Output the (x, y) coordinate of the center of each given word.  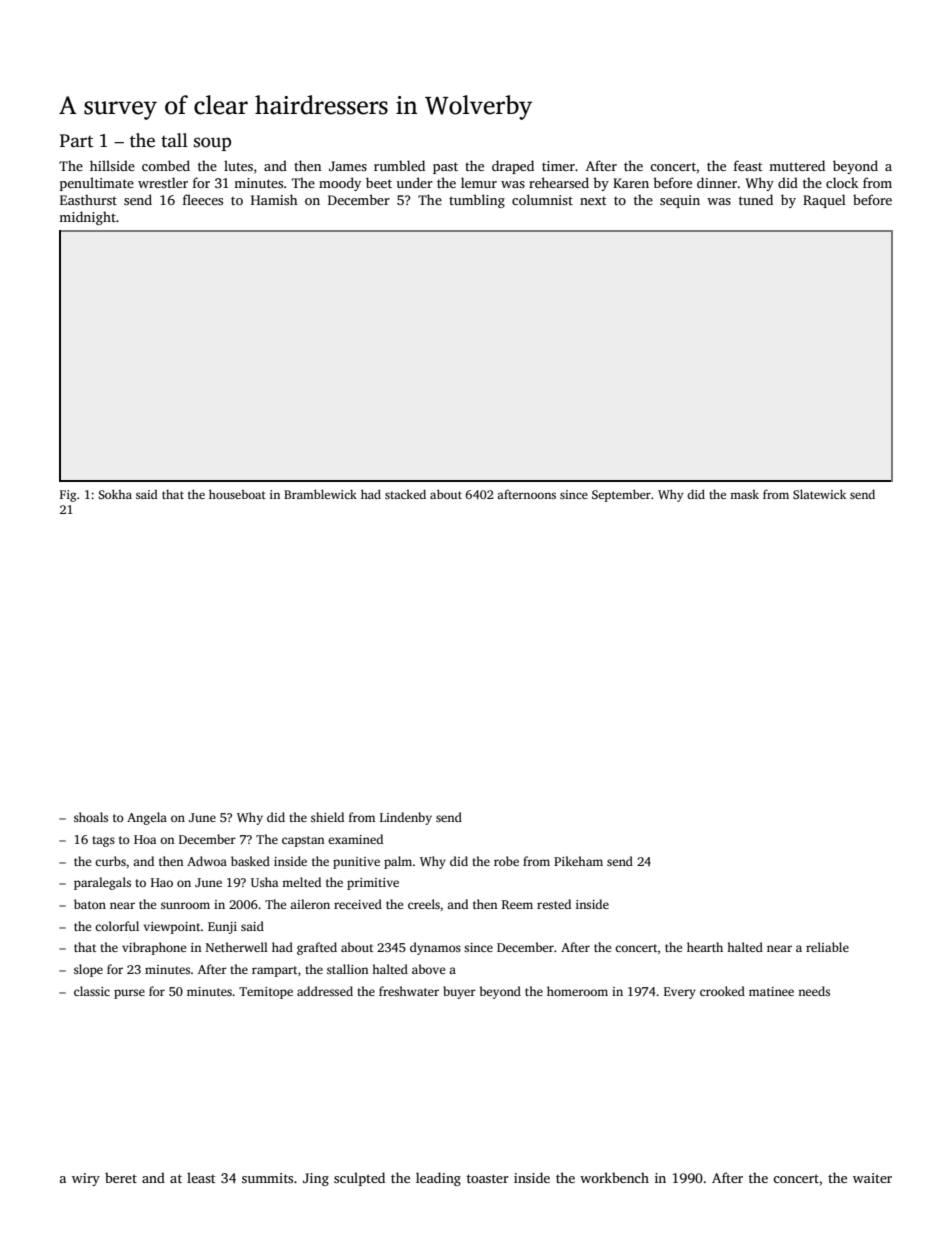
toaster (488, 1178)
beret (121, 1177)
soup (212, 144)
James (348, 166)
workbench (614, 1177)
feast (748, 165)
